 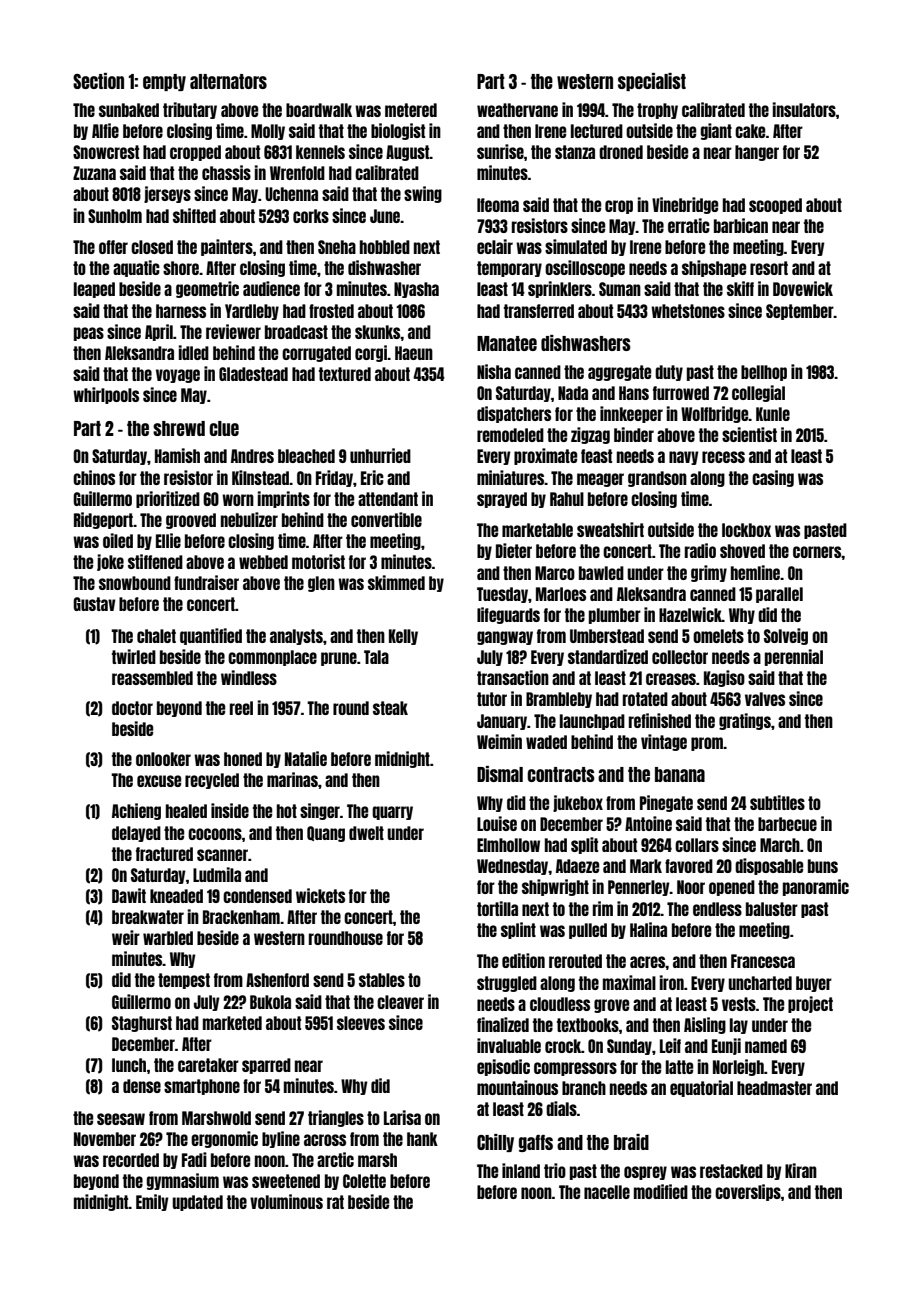 What do you see at coordinates (163, 759) in the page?
I see `onlooker` at bounding box center [163, 759].
